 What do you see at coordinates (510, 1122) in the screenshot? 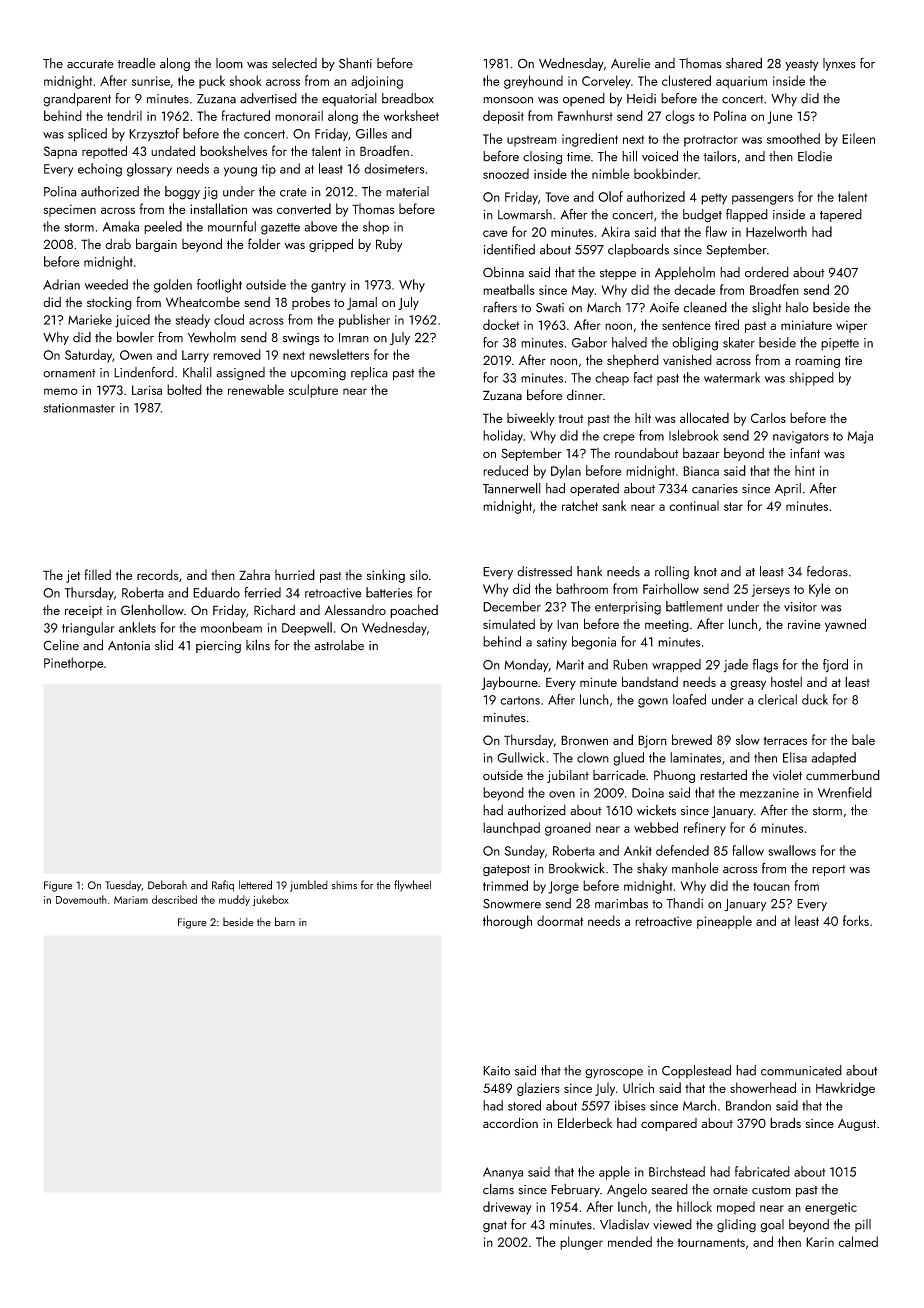
I see `accordion` at bounding box center [510, 1122].
